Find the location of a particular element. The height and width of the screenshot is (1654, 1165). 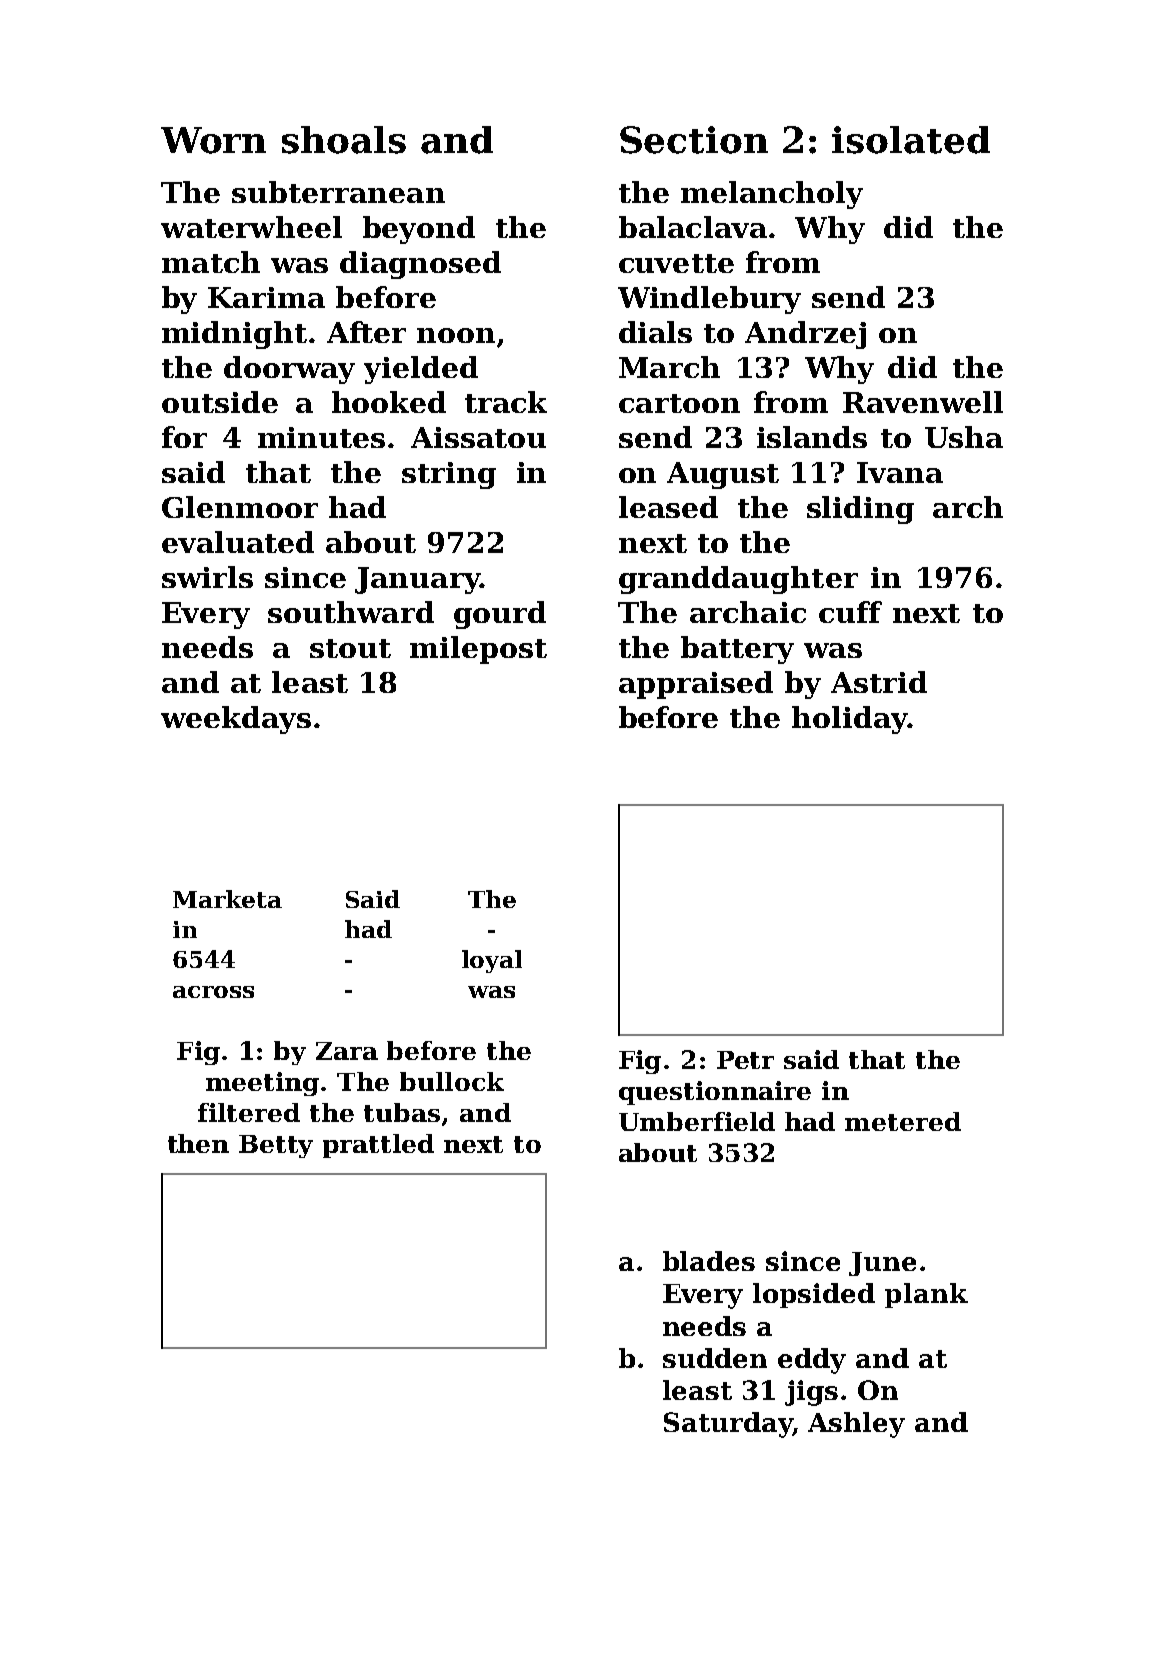

hooked is located at coordinates (389, 402).
